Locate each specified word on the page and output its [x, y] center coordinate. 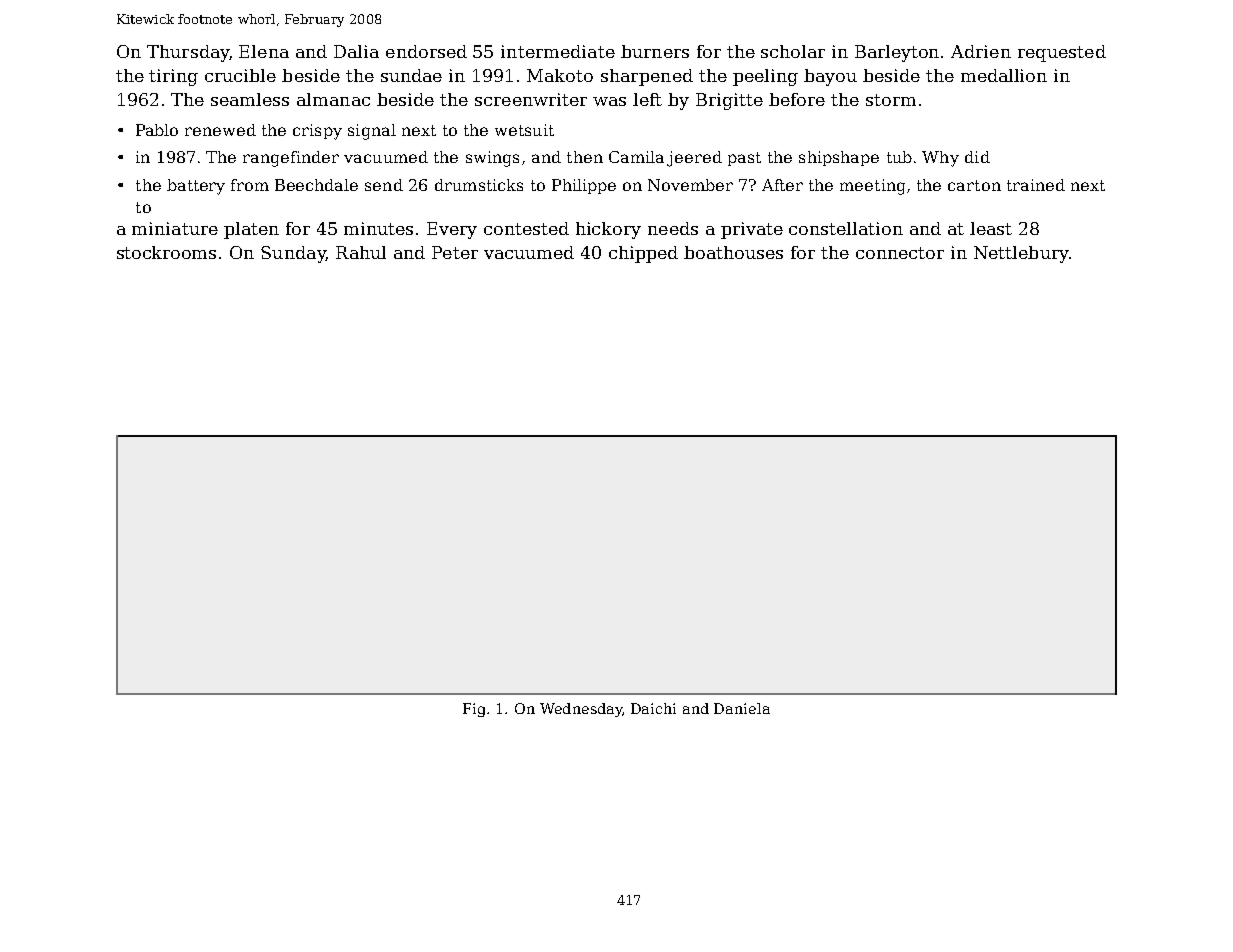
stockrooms [166, 252]
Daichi [653, 708]
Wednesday [581, 710]
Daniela [742, 708]
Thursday [188, 53]
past [744, 159]
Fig [474, 710]
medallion [1004, 75]
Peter [455, 252]
